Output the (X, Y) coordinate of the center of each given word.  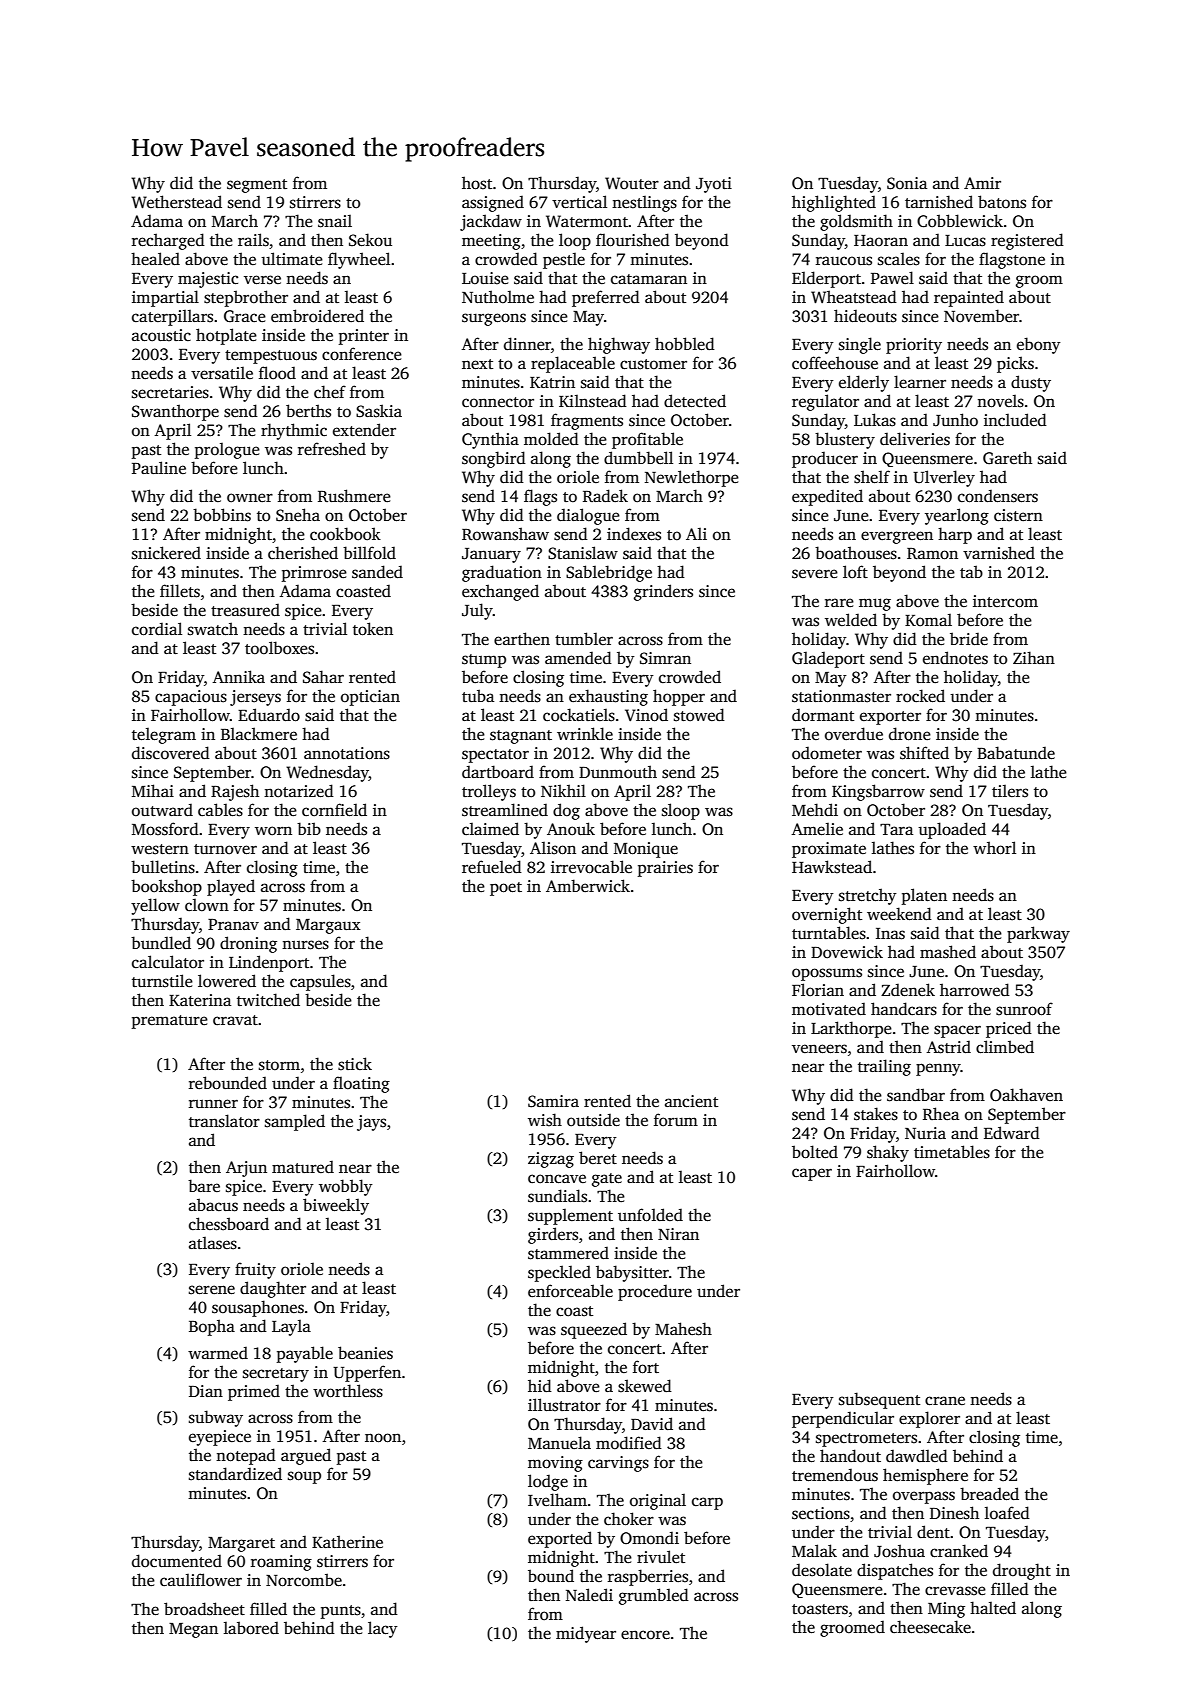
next (477, 364)
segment (257, 186)
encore (645, 1635)
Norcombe (304, 1580)
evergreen (897, 537)
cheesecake (930, 1627)
